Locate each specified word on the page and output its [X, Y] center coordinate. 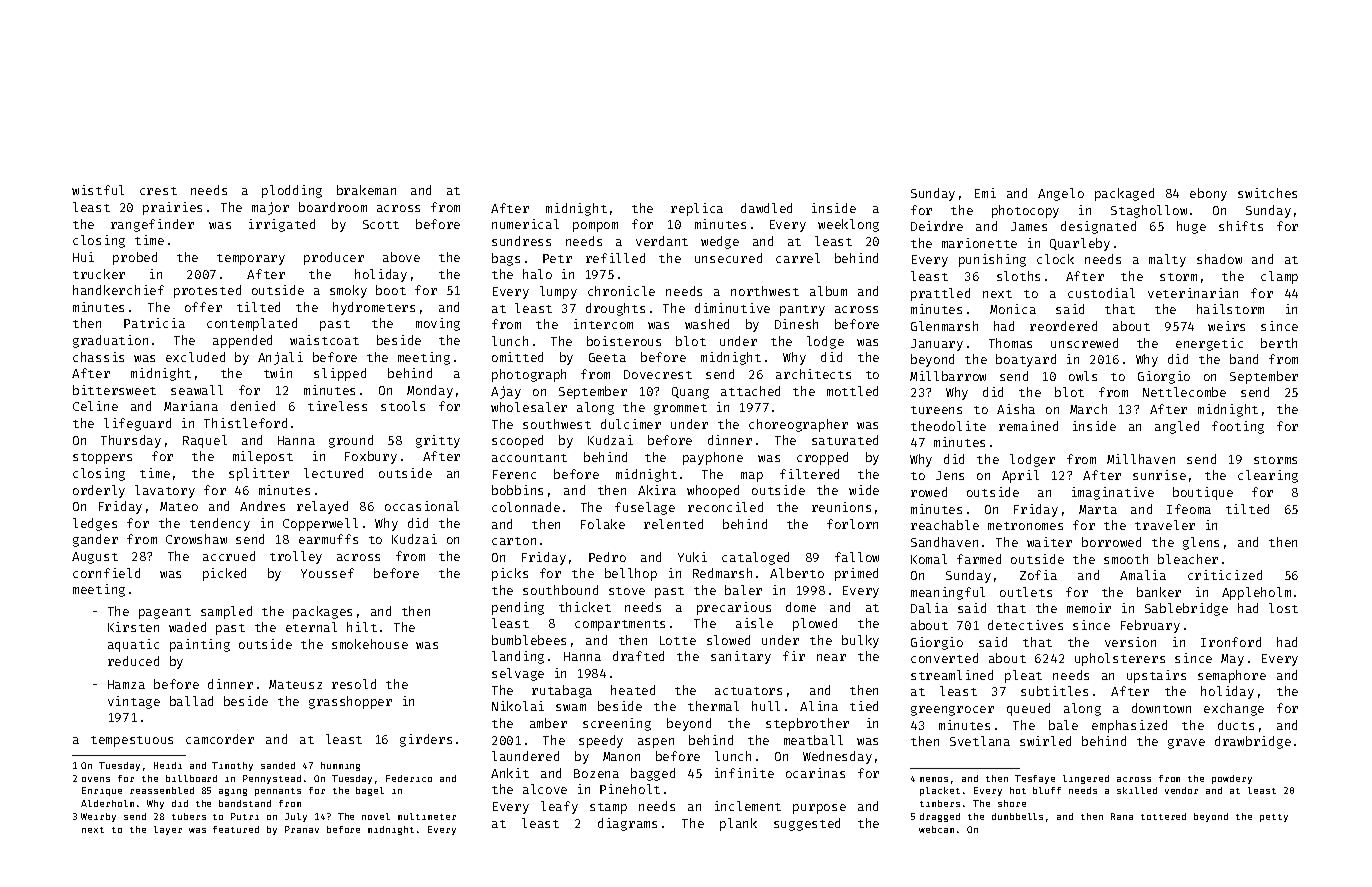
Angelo [1061, 194]
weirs [1226, 326]
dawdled [766, 208]
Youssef [327, 573]
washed [707, 324]
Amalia [1143, 575]
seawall [197, 390]
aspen [656, 743]
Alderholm [107, 803]
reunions [841, 507]
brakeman [366, 190]
